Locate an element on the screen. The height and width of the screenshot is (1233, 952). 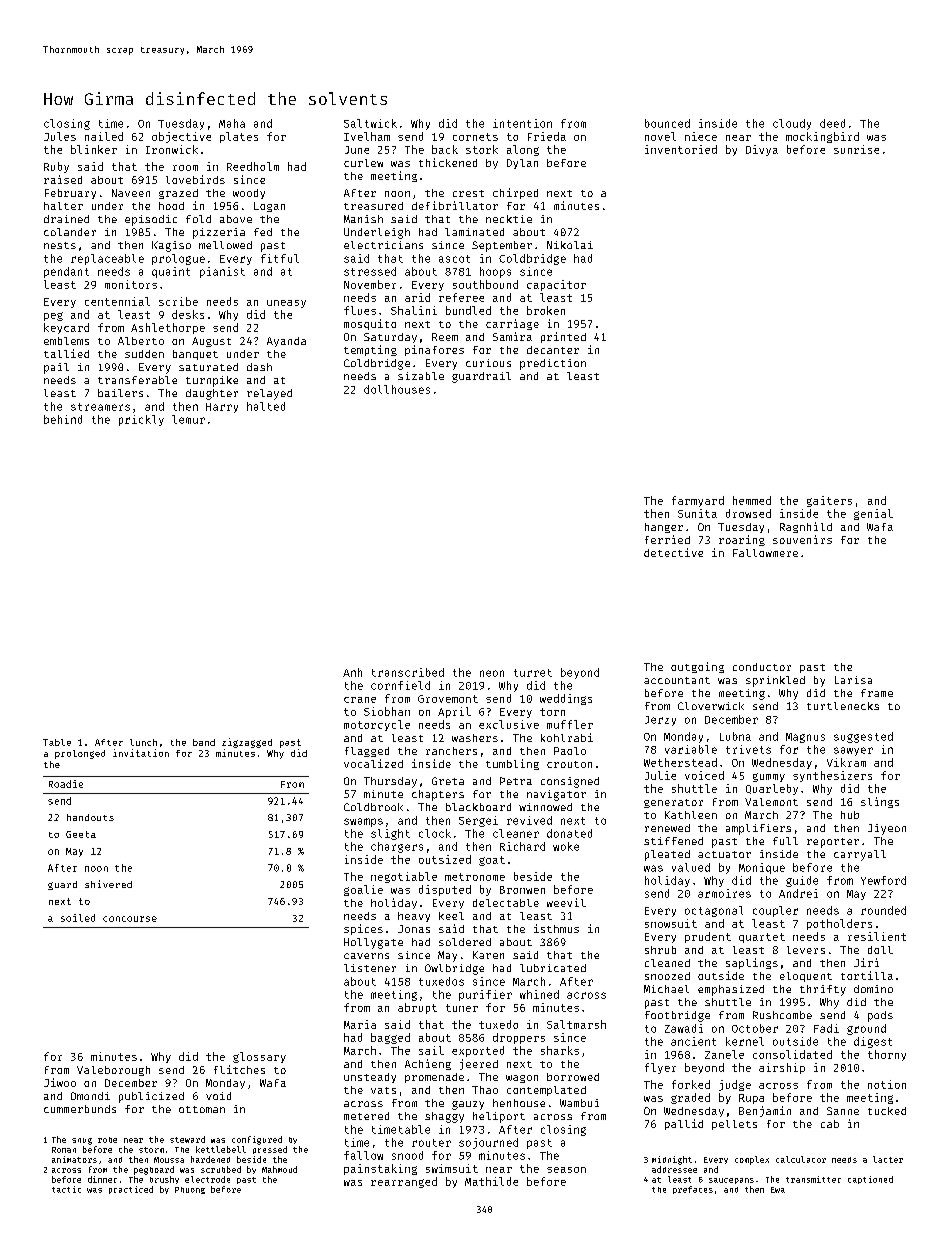
mellowed is located at coordinates (225, 245).
